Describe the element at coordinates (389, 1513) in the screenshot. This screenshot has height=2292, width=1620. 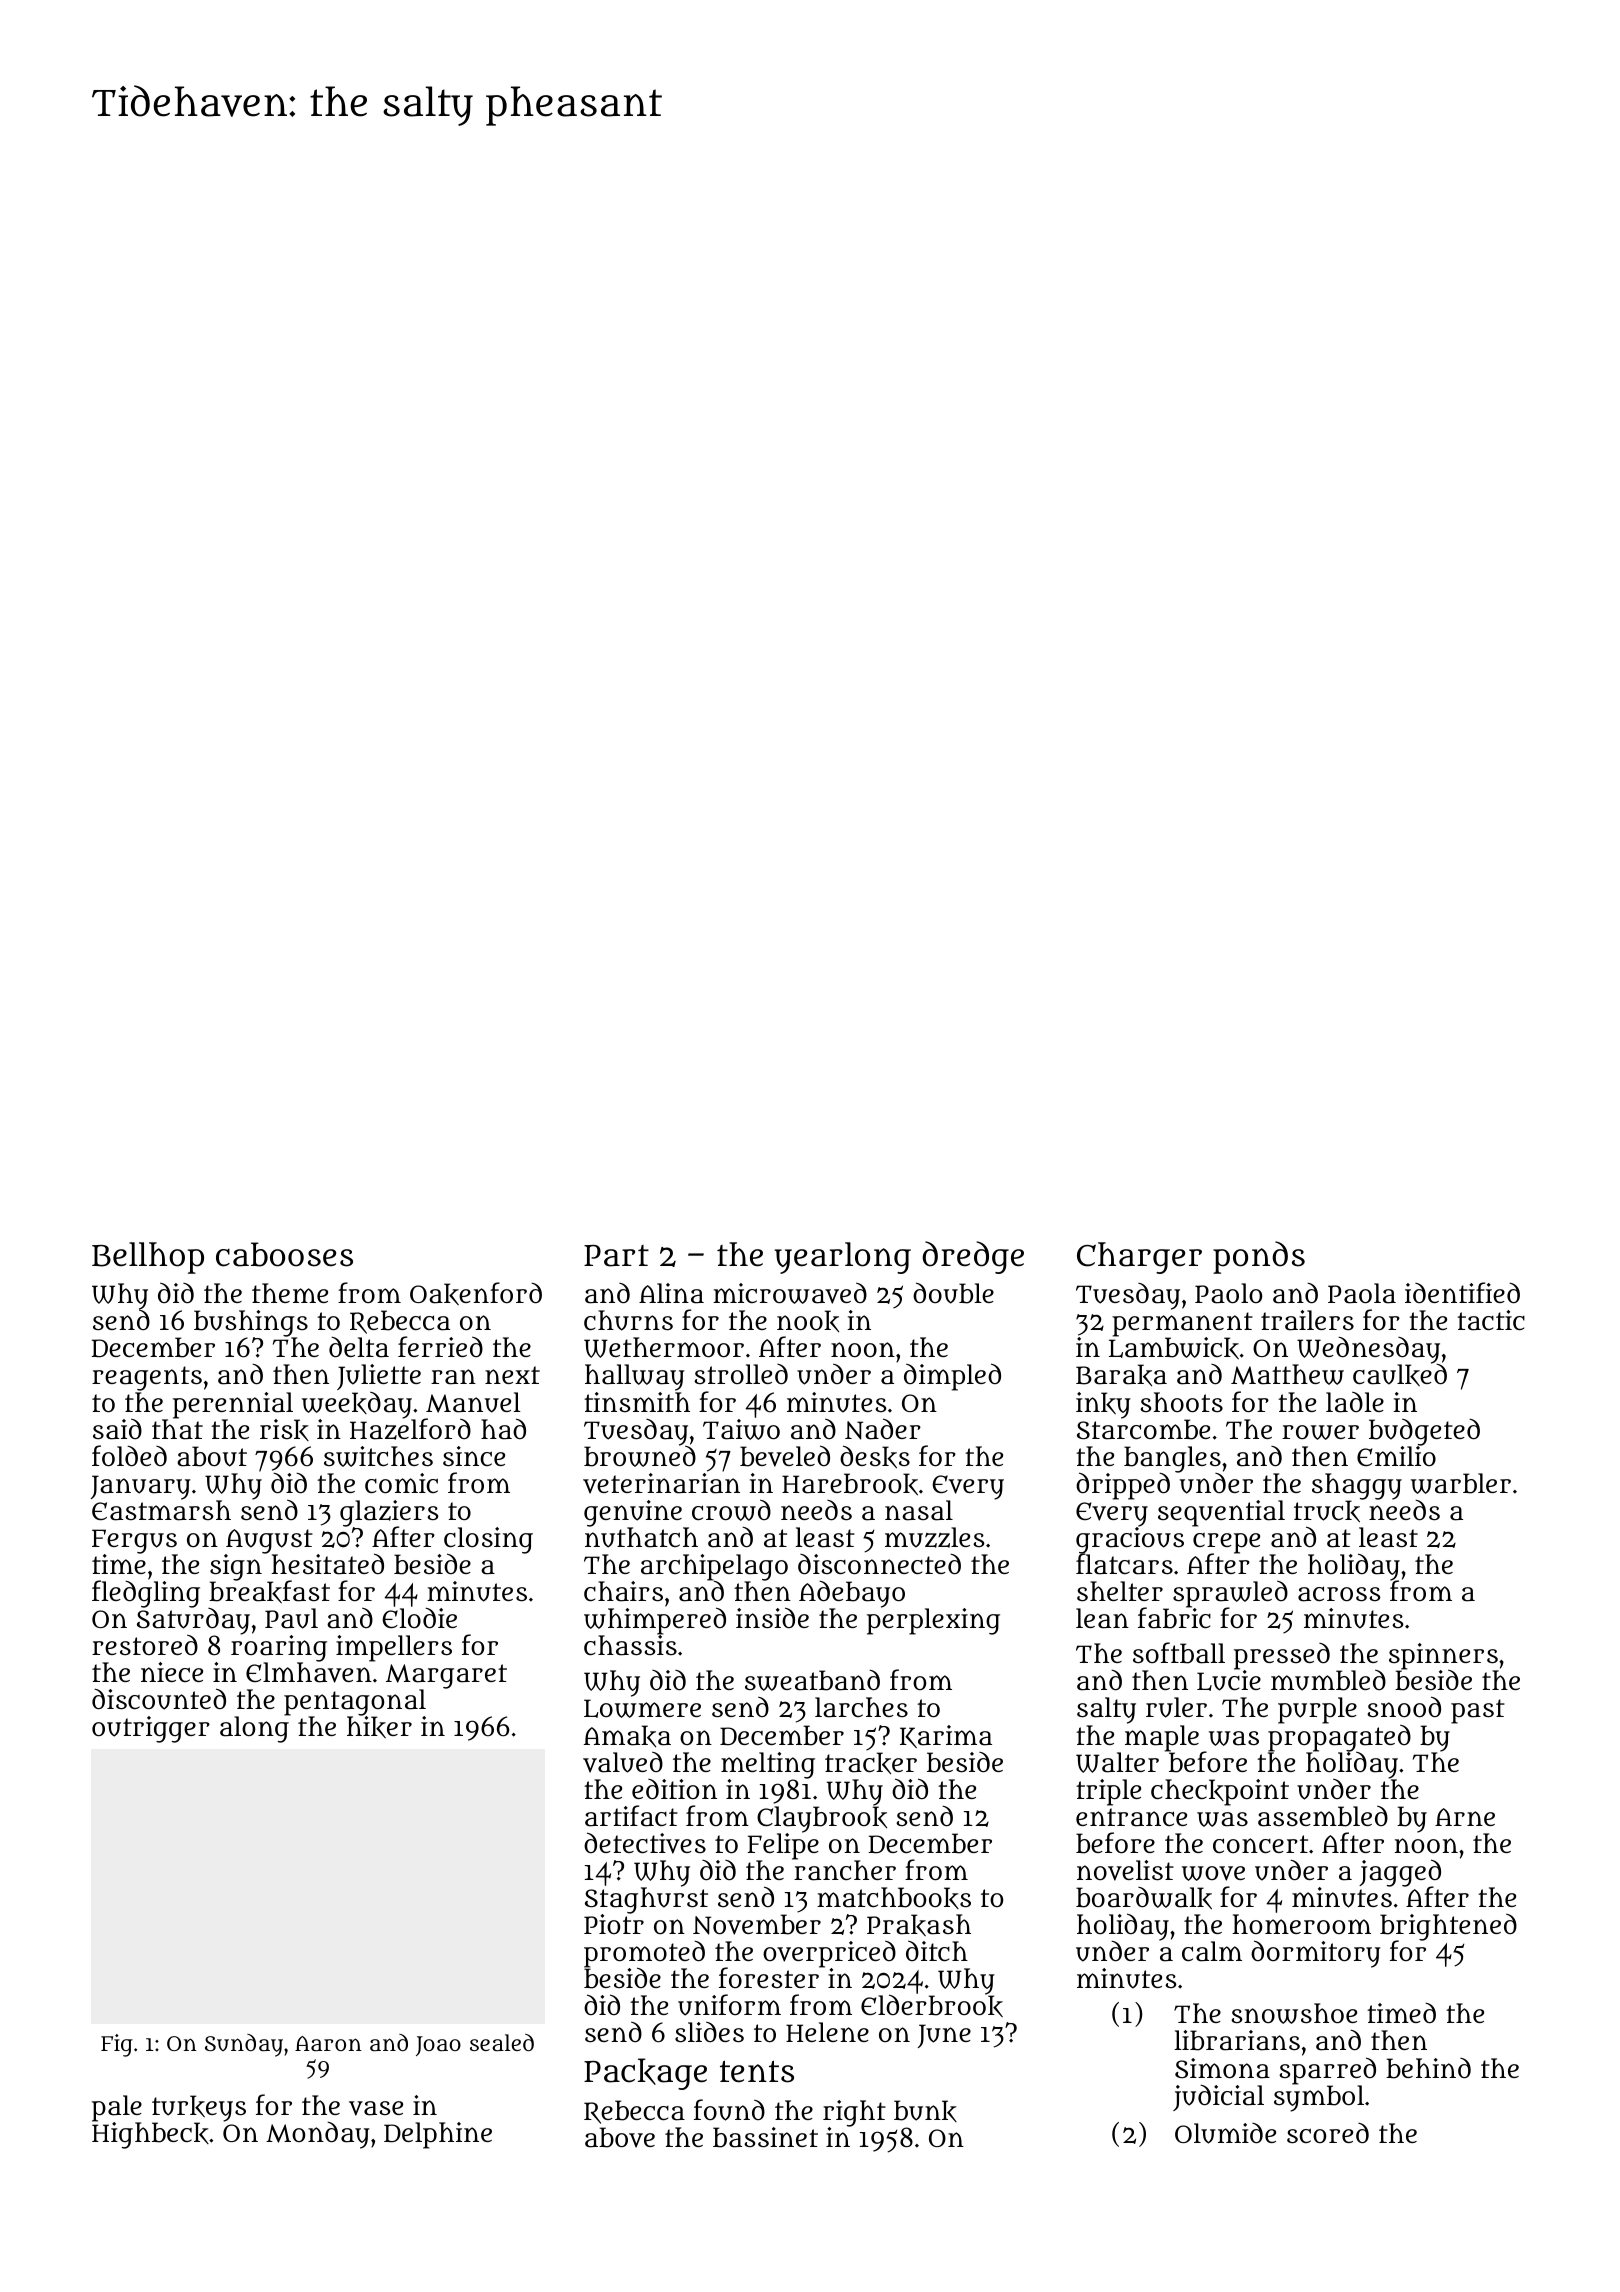
I see `glaziers` at that location.
